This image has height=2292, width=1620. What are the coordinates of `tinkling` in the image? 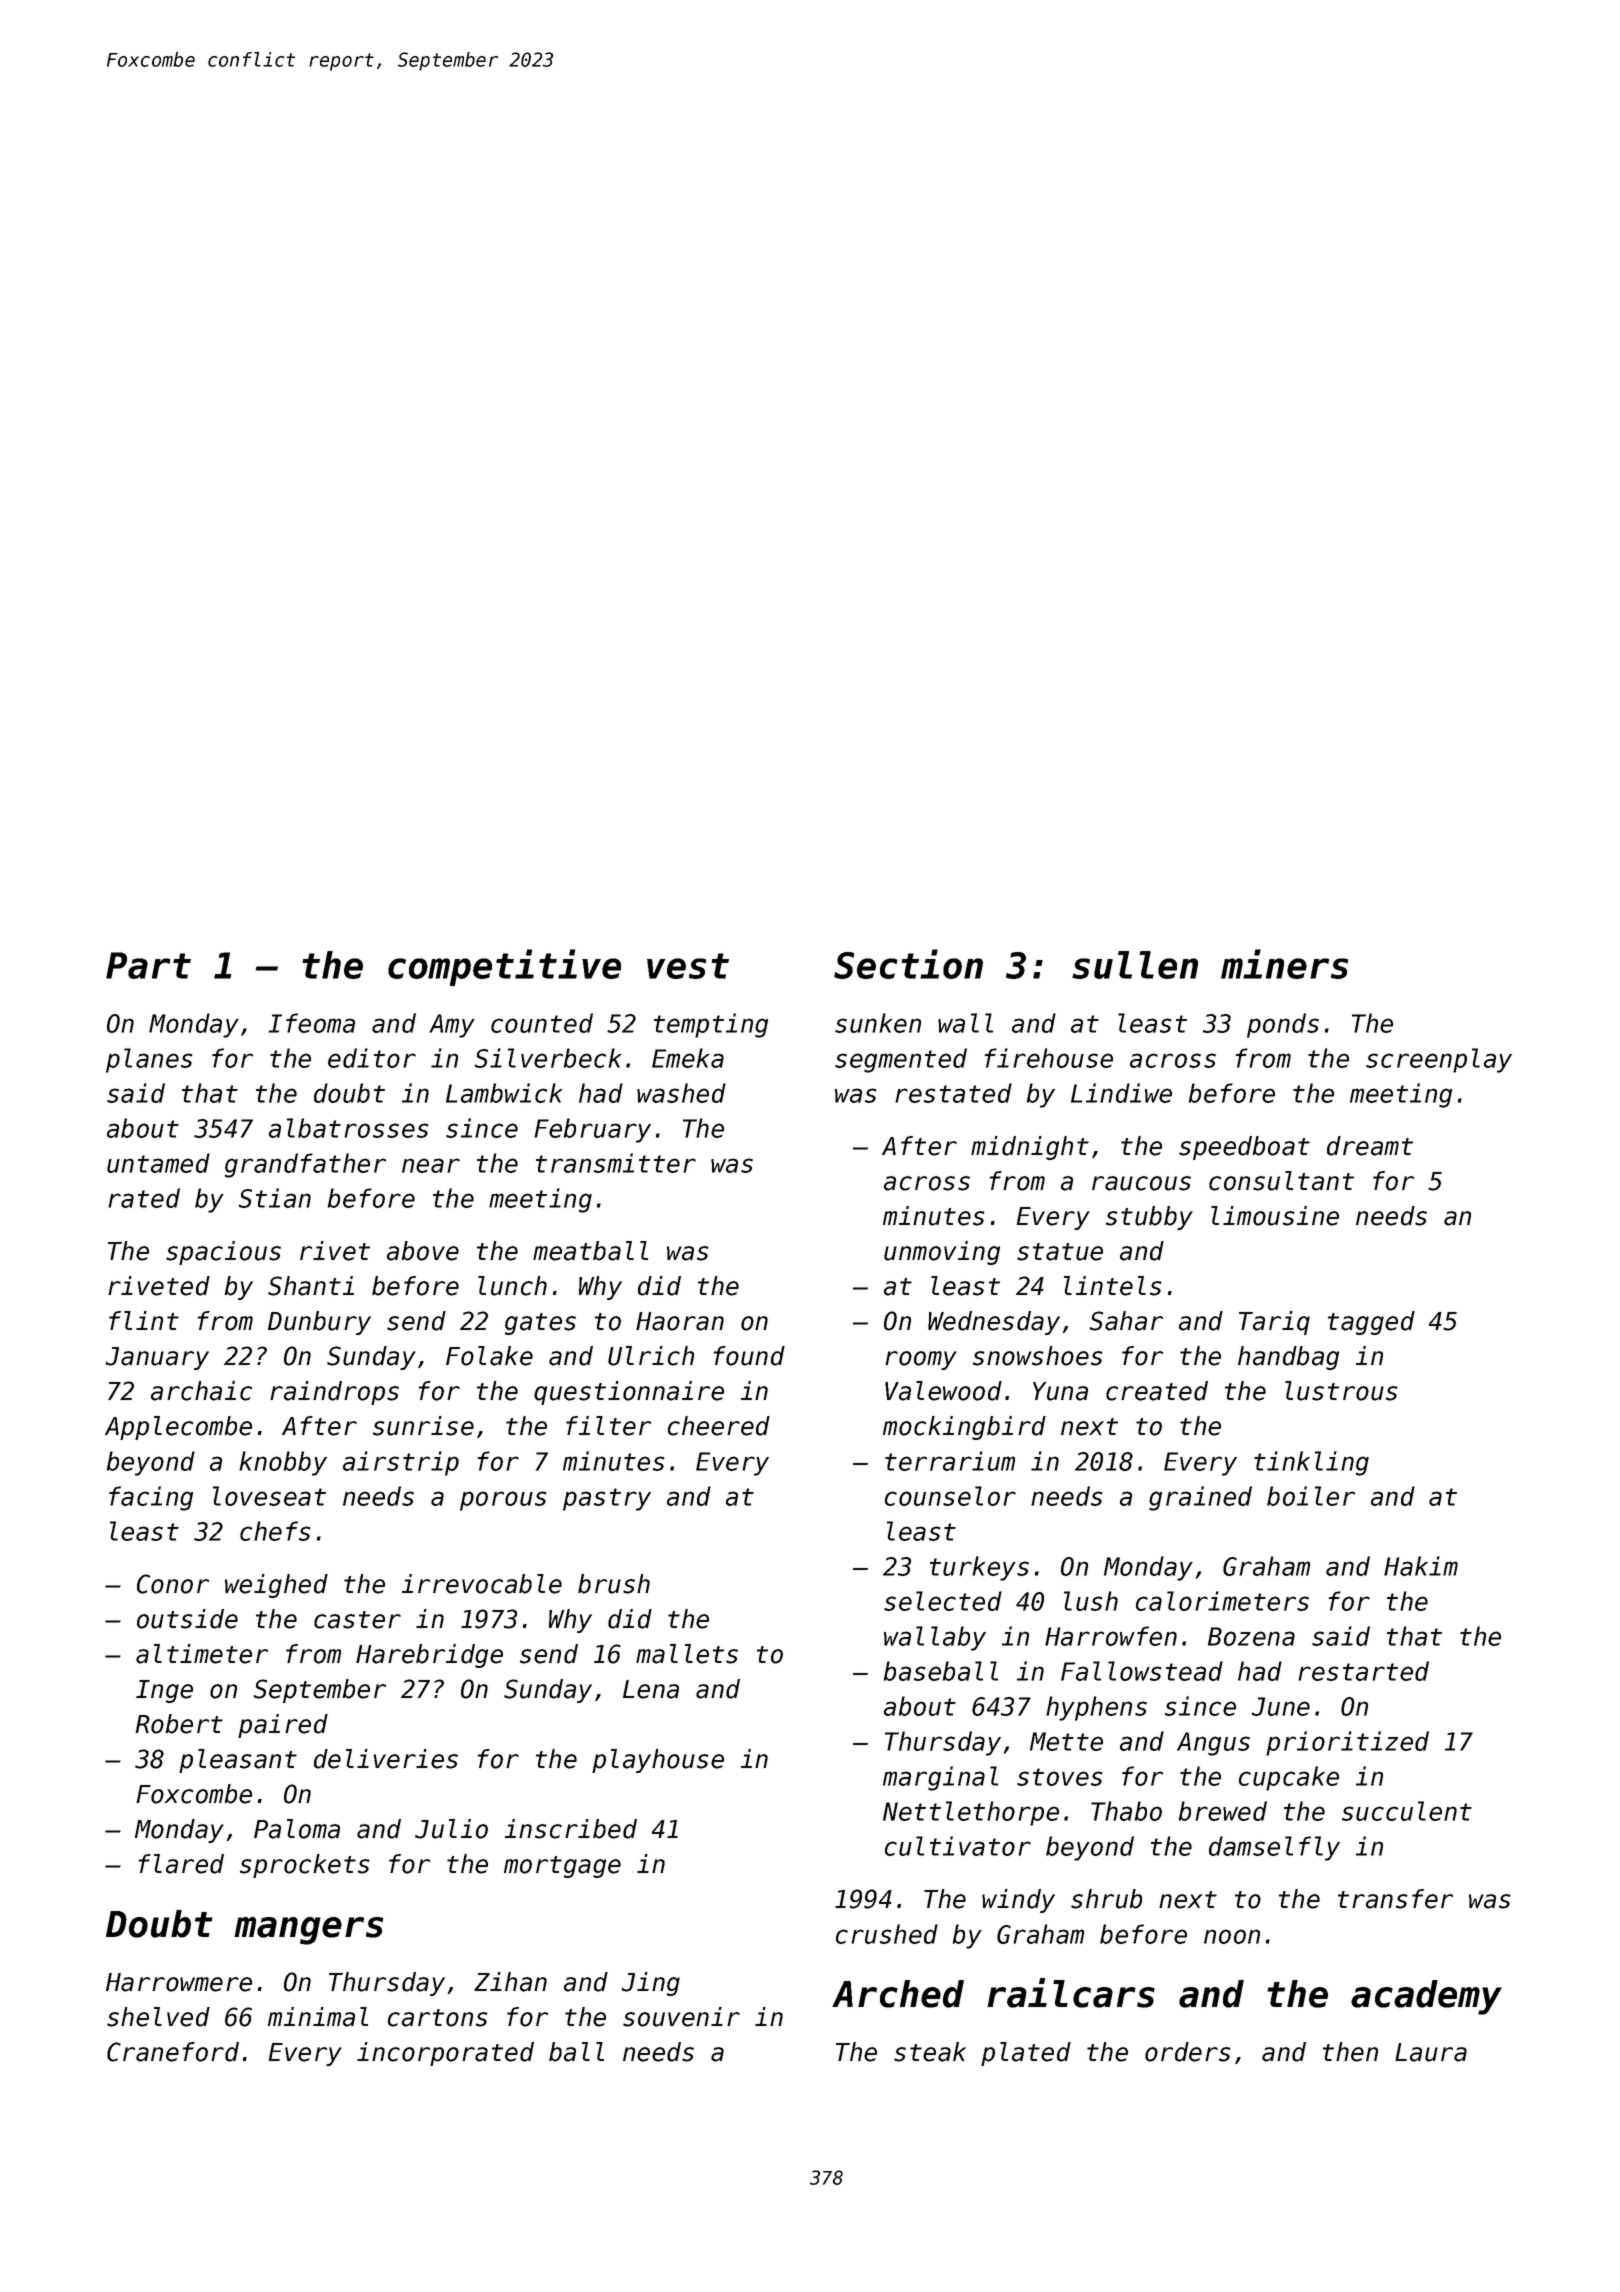 It's located at (1311, 1463).
